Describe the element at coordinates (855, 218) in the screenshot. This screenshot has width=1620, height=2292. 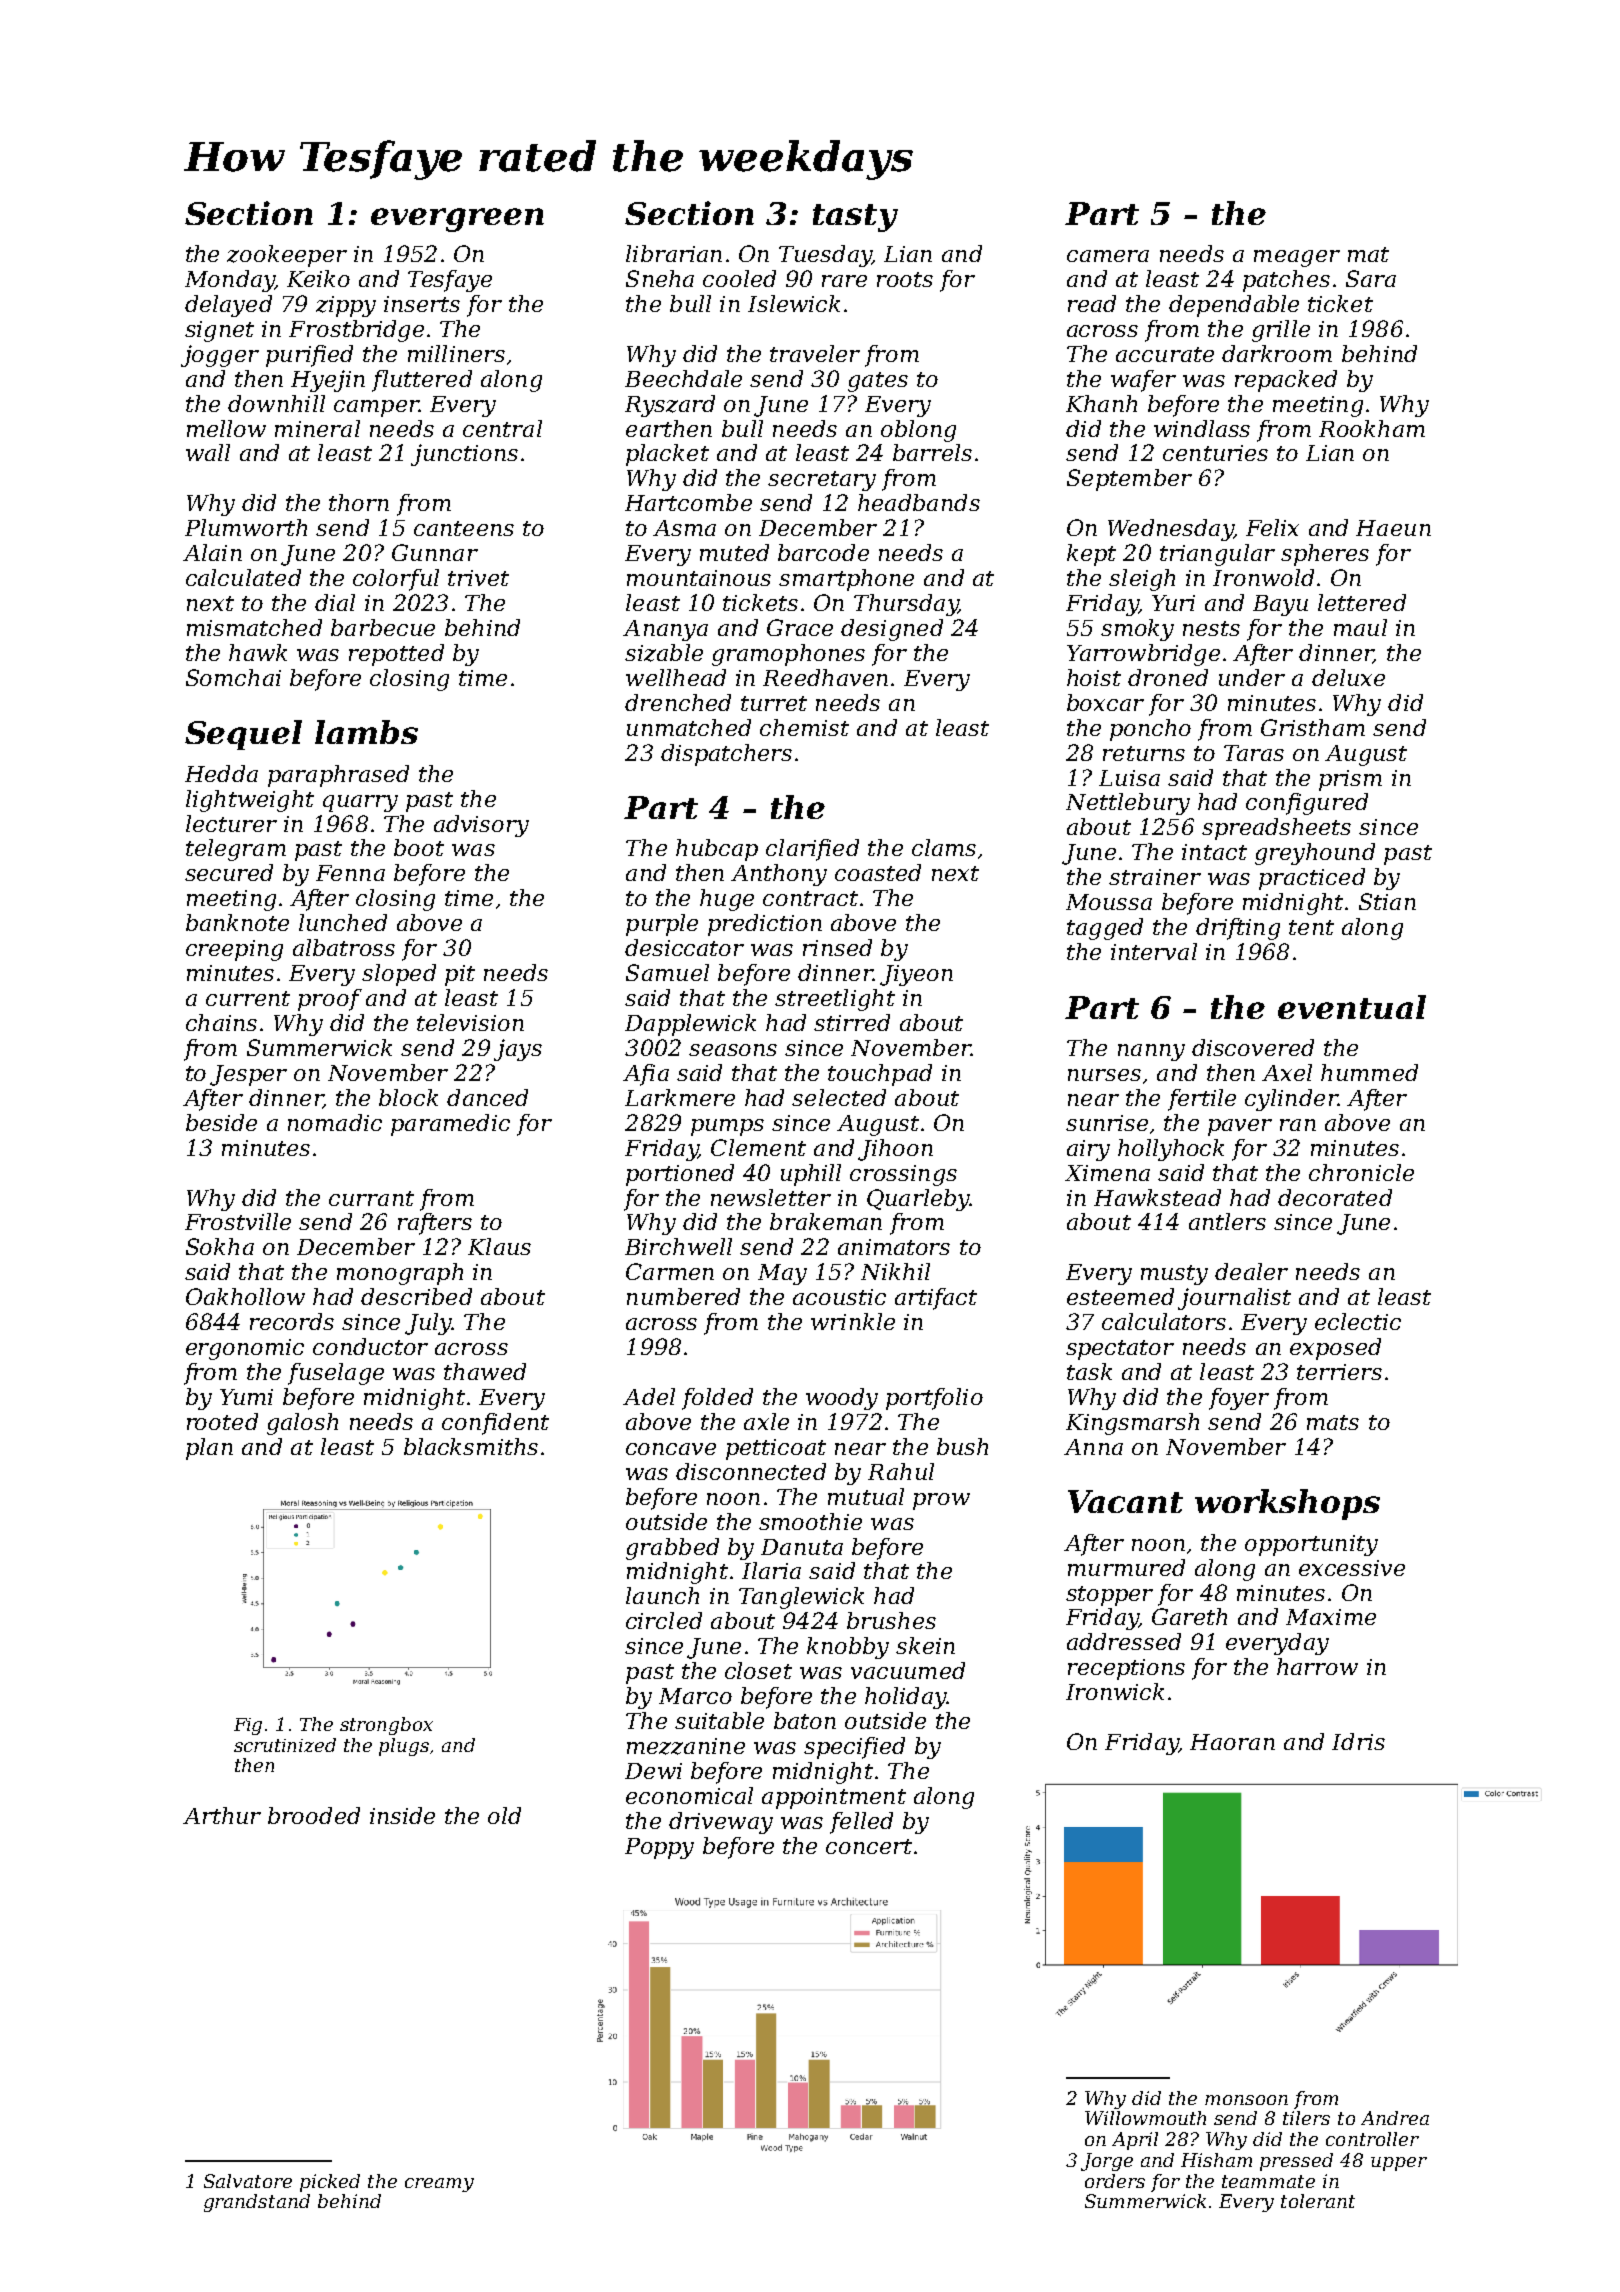
I see `tasty` at that location.
